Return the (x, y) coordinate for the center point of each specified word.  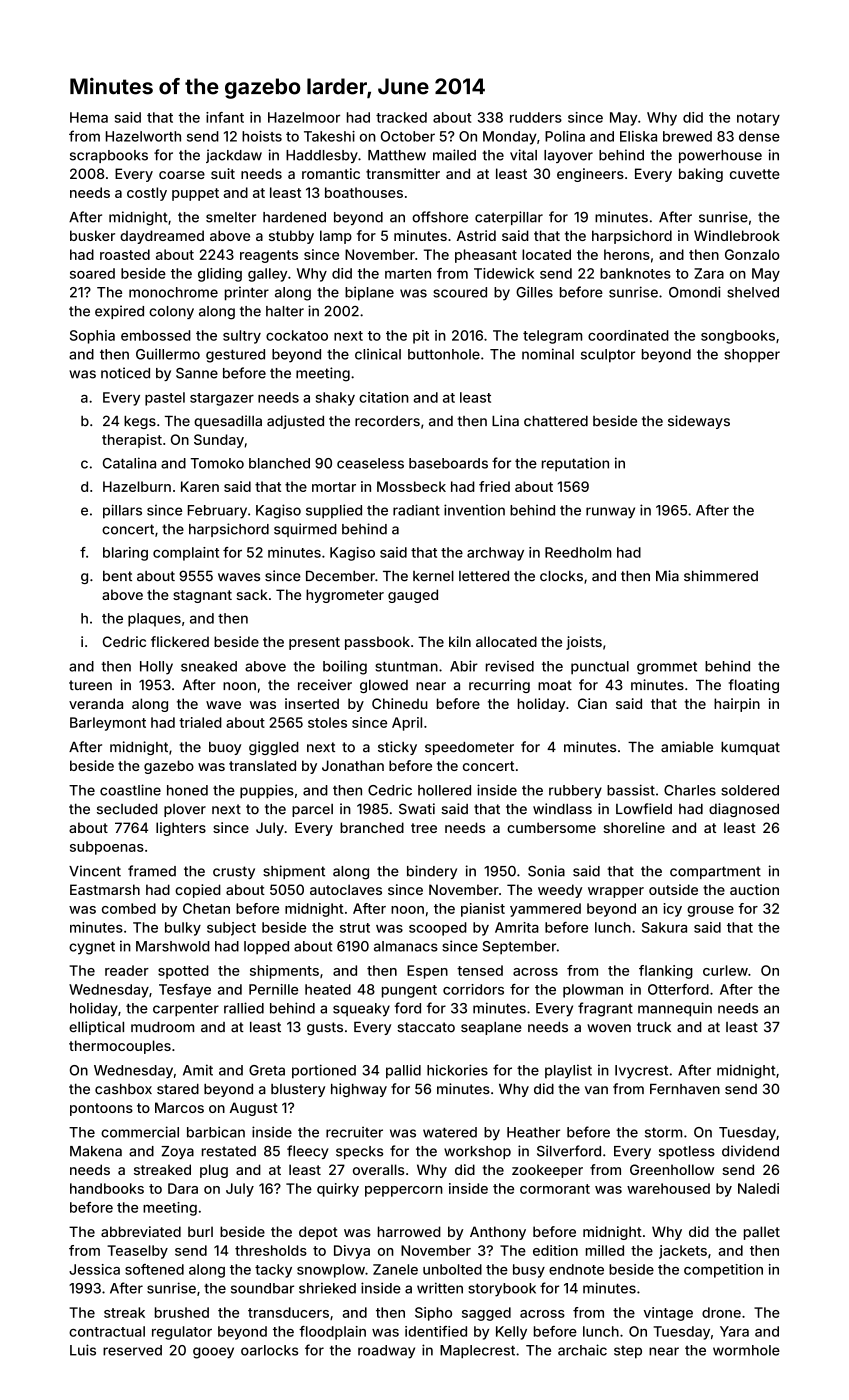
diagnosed (744, 810)
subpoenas (107, 848)
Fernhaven (685, 1089)
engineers (590, 175)
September (519, 948)
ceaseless (370, 463)
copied (198, 891)
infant (225, 117)
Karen (200, 486)
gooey (213, 1353)
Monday (510, 138)
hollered (444, 790)
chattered (556, 421)
